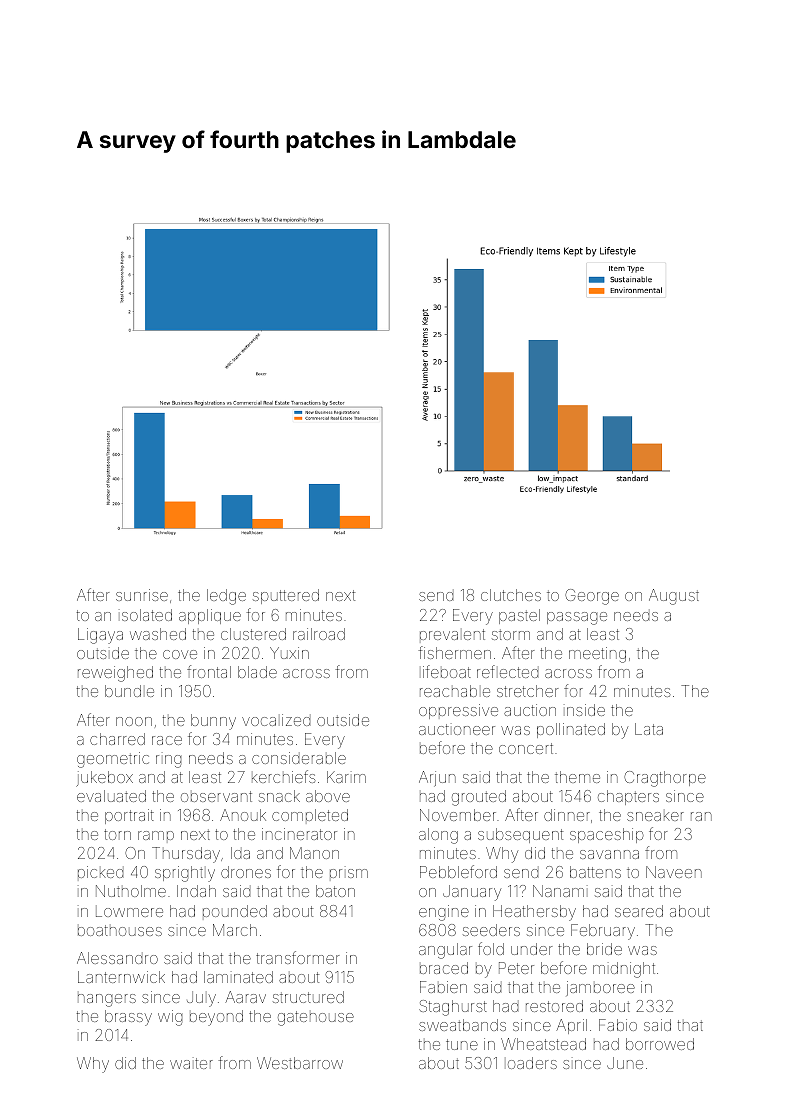  Describe the element at coordinates (592, 597) in the screenshot. I see `George` at that location.
